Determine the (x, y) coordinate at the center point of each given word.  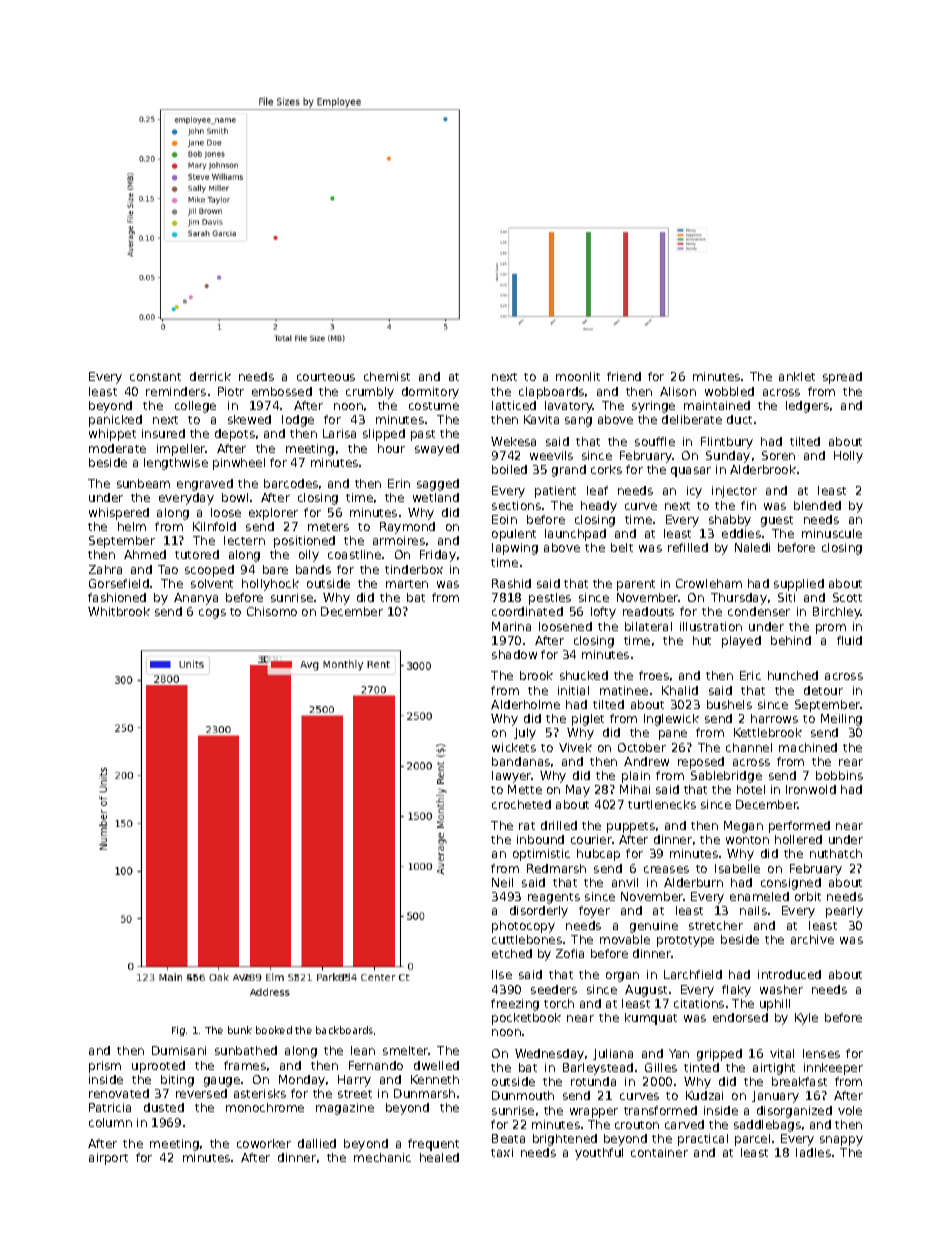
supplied (799, 585)
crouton (637, 1125)
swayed (437, 450)
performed (799, 827)
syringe (653, 407)
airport (108, 1159)
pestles (550, 599)
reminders (176, 391)
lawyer (512, 777)
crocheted (521, 804)
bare (275, 569)
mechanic (382, 1157)
